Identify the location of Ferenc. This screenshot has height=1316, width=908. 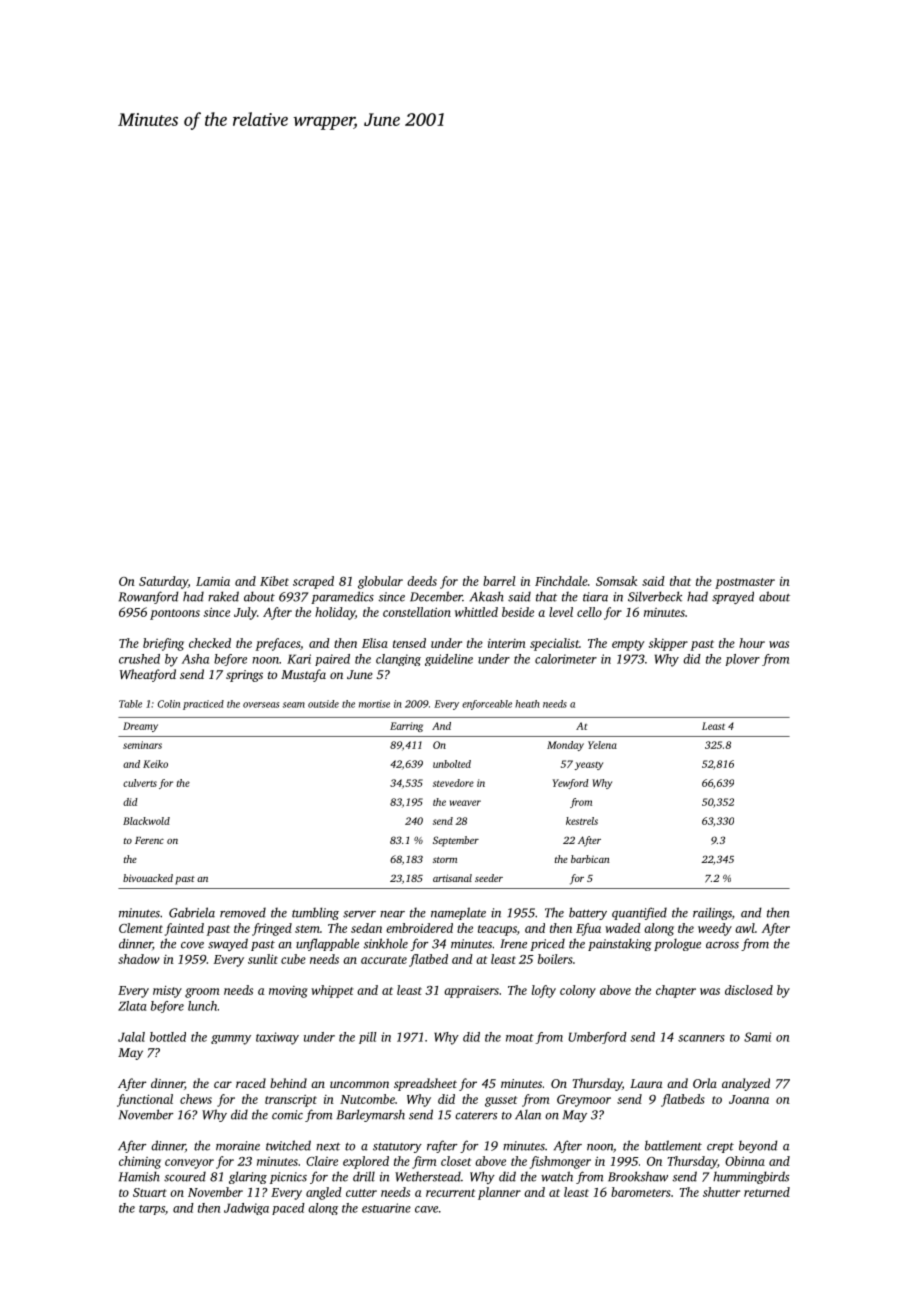
(149, 840).
